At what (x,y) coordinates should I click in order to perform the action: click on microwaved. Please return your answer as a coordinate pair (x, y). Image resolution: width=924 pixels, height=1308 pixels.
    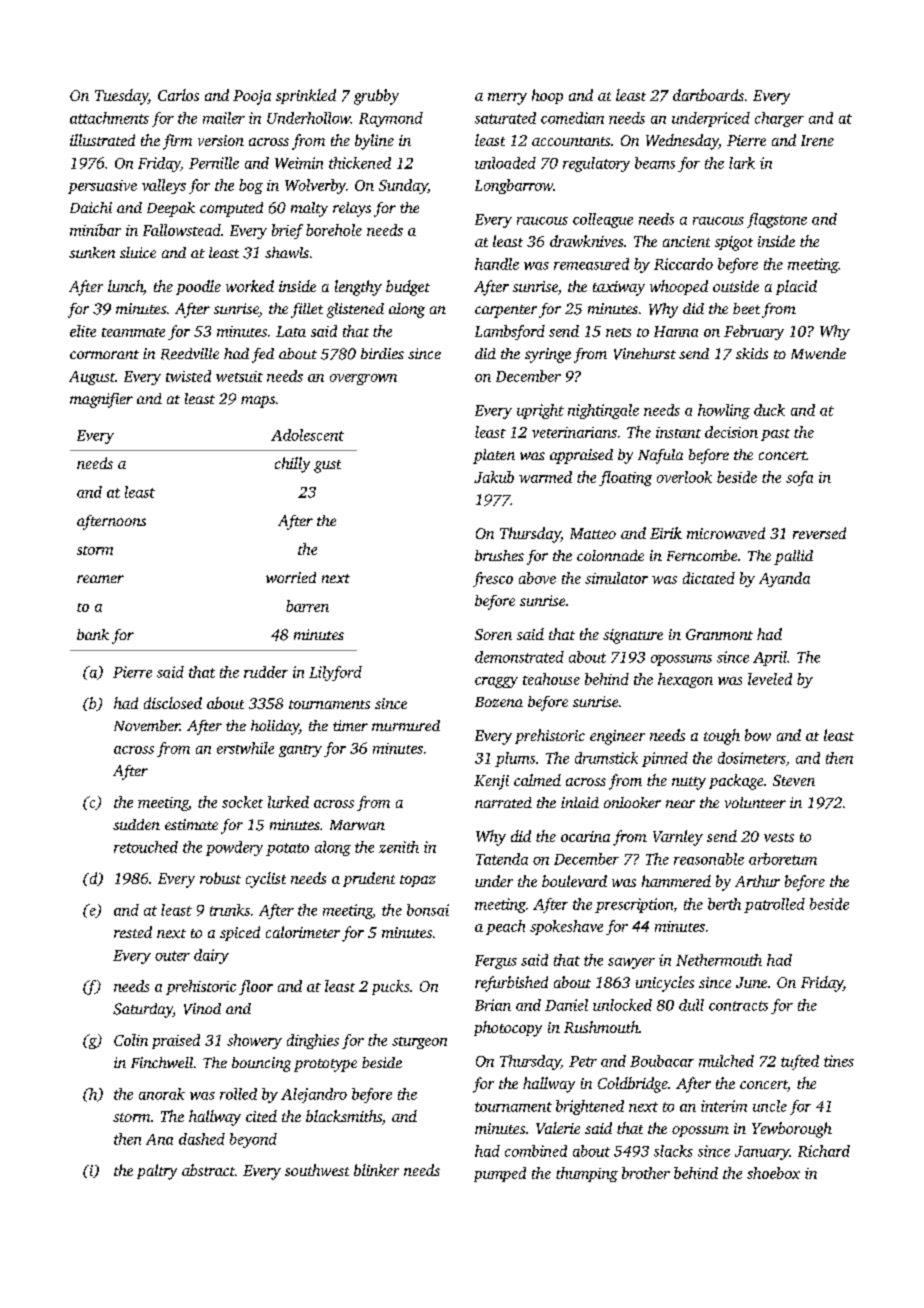
    Looking at the image, I should click on (726, 533).
